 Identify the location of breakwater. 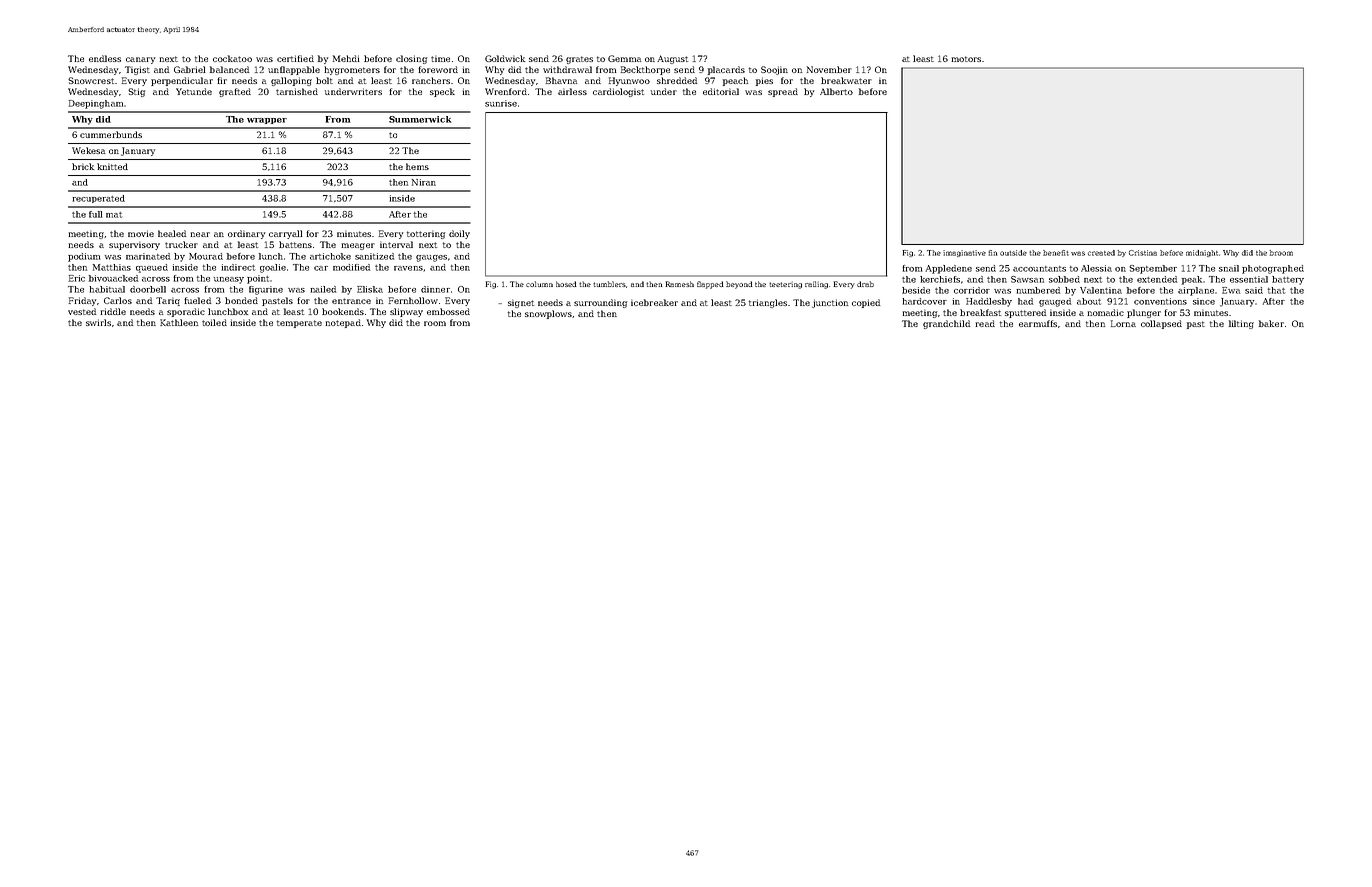
(846, 80).
